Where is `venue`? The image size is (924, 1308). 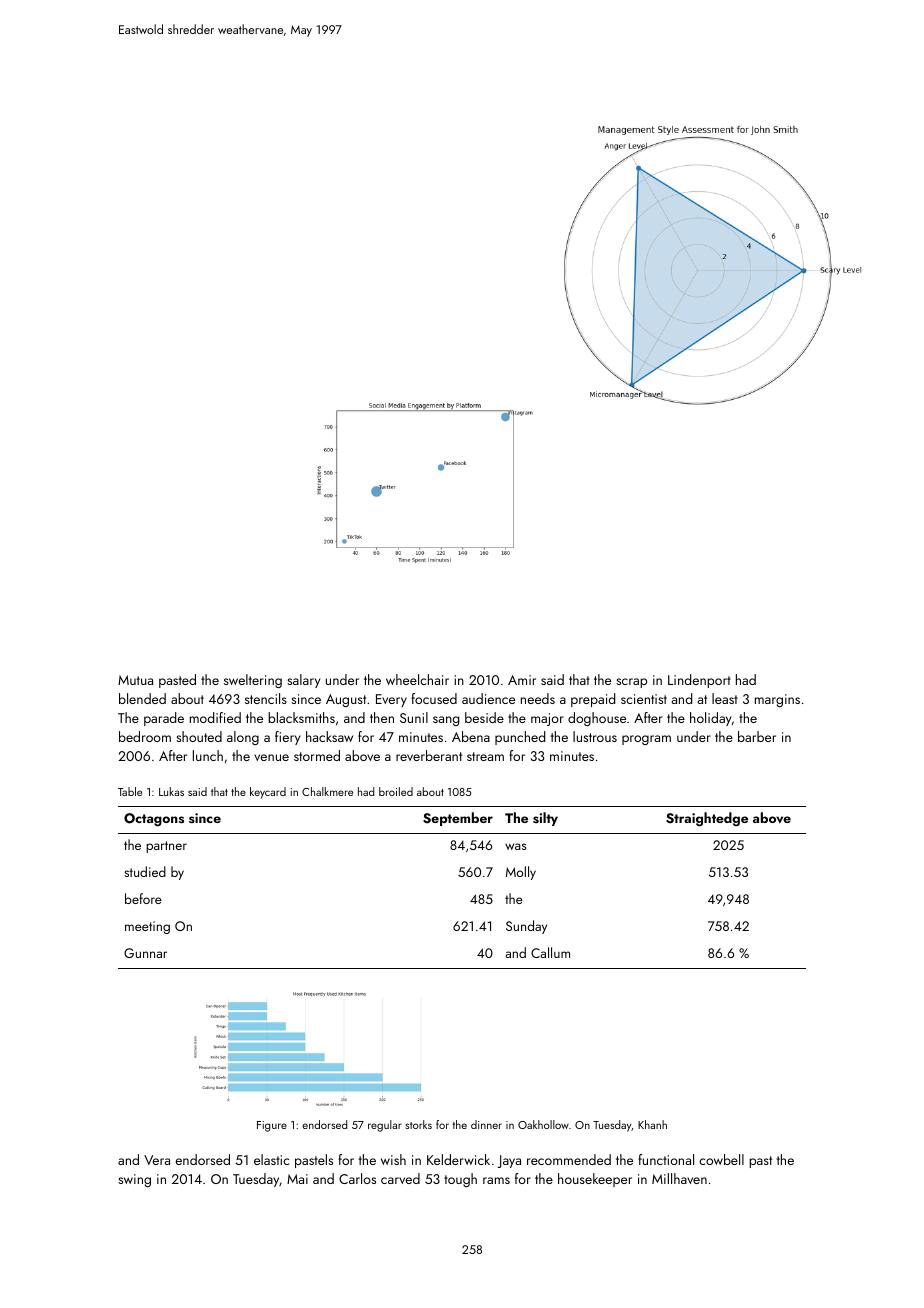 venue is located at coordinates (271, 757).
